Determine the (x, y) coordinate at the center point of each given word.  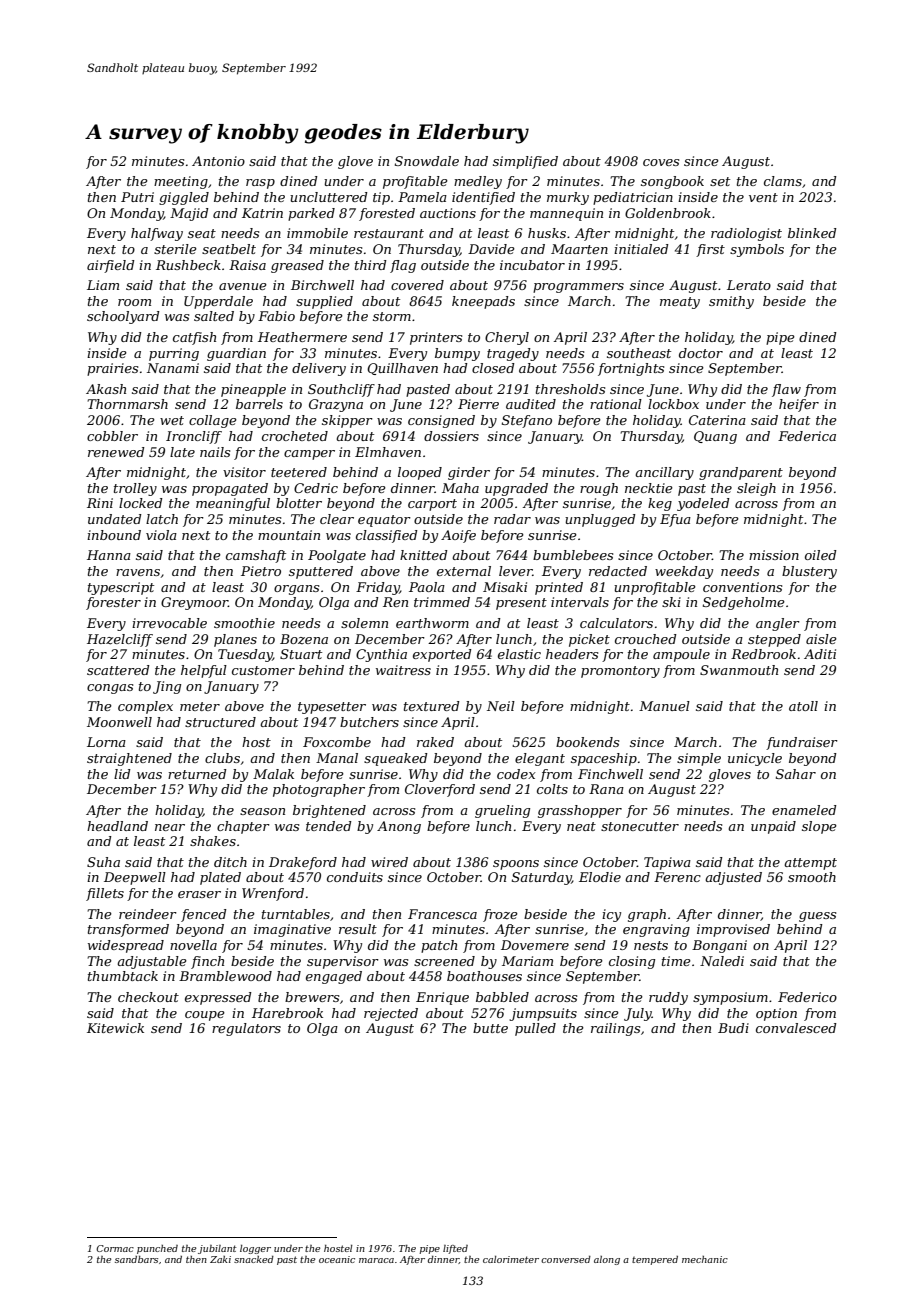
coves (661, 162)
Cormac (115, 1248)
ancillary (664, 473)
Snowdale (427, 161)
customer (263, 670)
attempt (810, 864)
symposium (730, 998)
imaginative (292, 930)
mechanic (705, 1259)
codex (516, 774)
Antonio (218, 161)
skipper (347, 421)
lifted (455, 1249)
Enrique (442, 998)
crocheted (295, 436)
